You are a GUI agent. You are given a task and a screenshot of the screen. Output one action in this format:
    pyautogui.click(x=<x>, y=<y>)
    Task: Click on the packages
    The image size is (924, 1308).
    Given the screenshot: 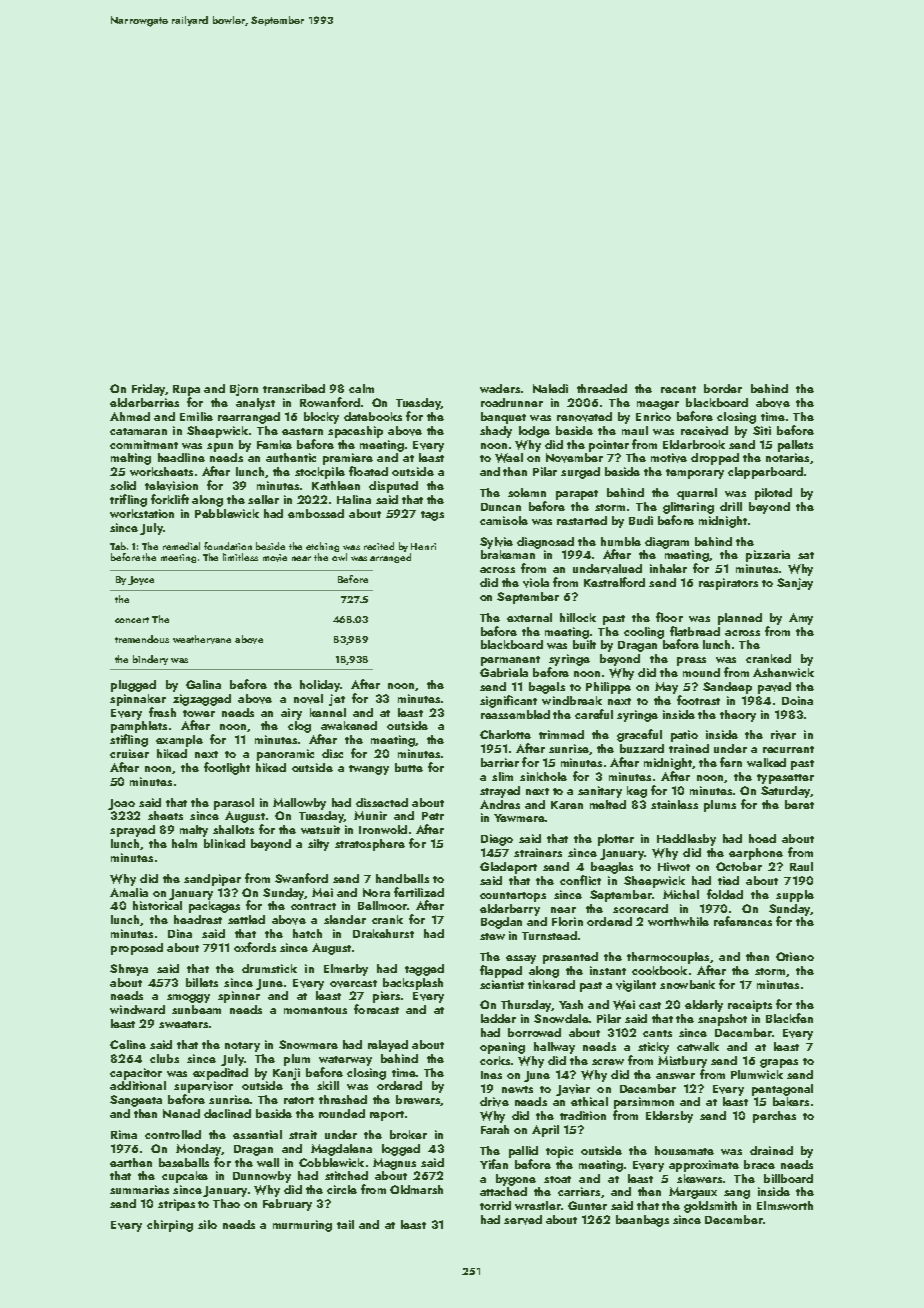 What is the action you would take?
    pyautogui.click(x=214, y=907)
